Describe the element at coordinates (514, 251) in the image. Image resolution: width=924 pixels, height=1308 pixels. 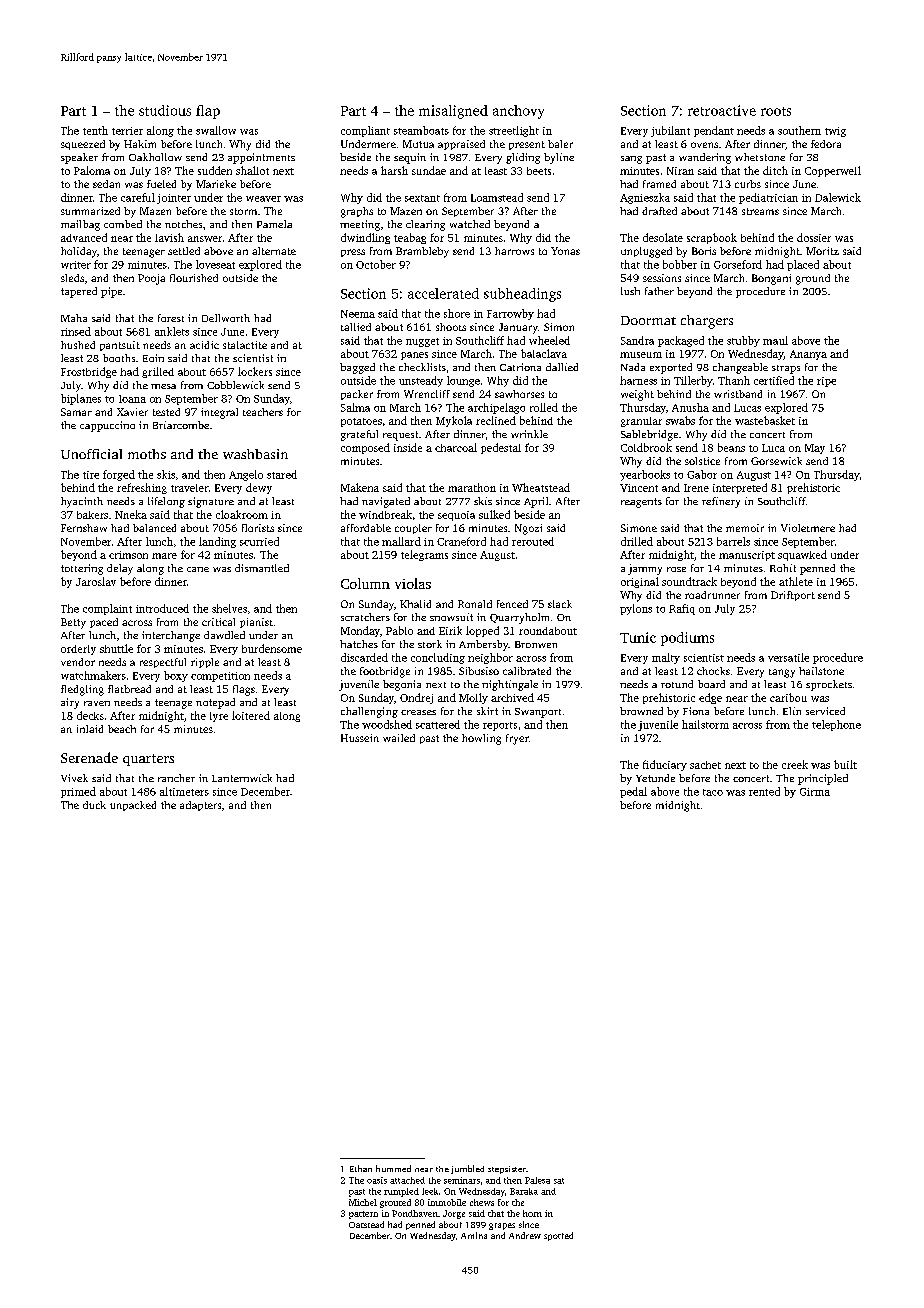
I see `harrows` at that location.
